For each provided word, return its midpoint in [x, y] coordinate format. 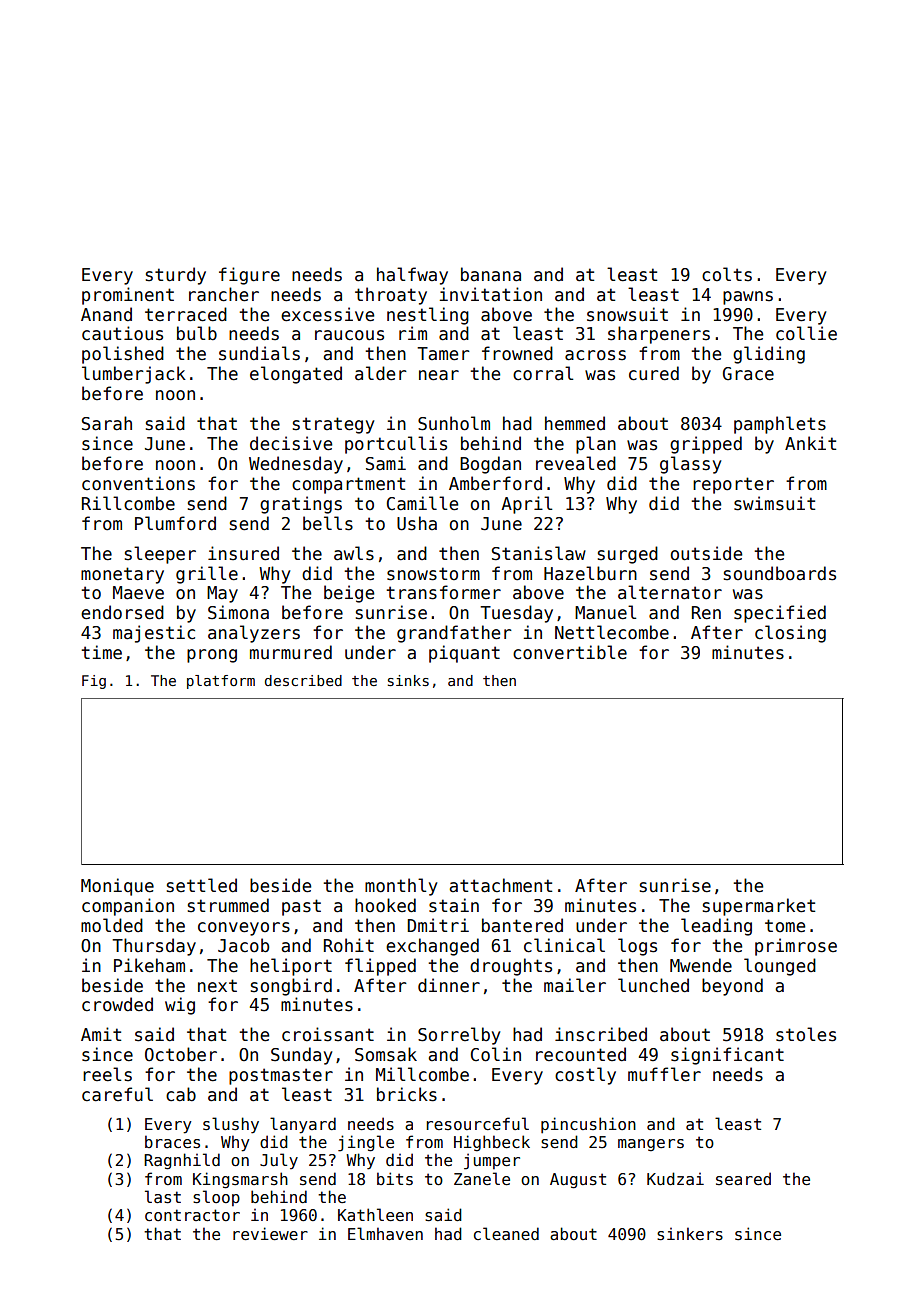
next [217, 986]
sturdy [176, 276]
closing [790, 634]
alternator [670, 592]
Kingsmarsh [240, 1180]
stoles [806, 1034]
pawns [748, 298]
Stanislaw [539, 553]
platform [221, 682]
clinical [564, 945]
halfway [412, 276]
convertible [570, 652]
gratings [301, 505]
